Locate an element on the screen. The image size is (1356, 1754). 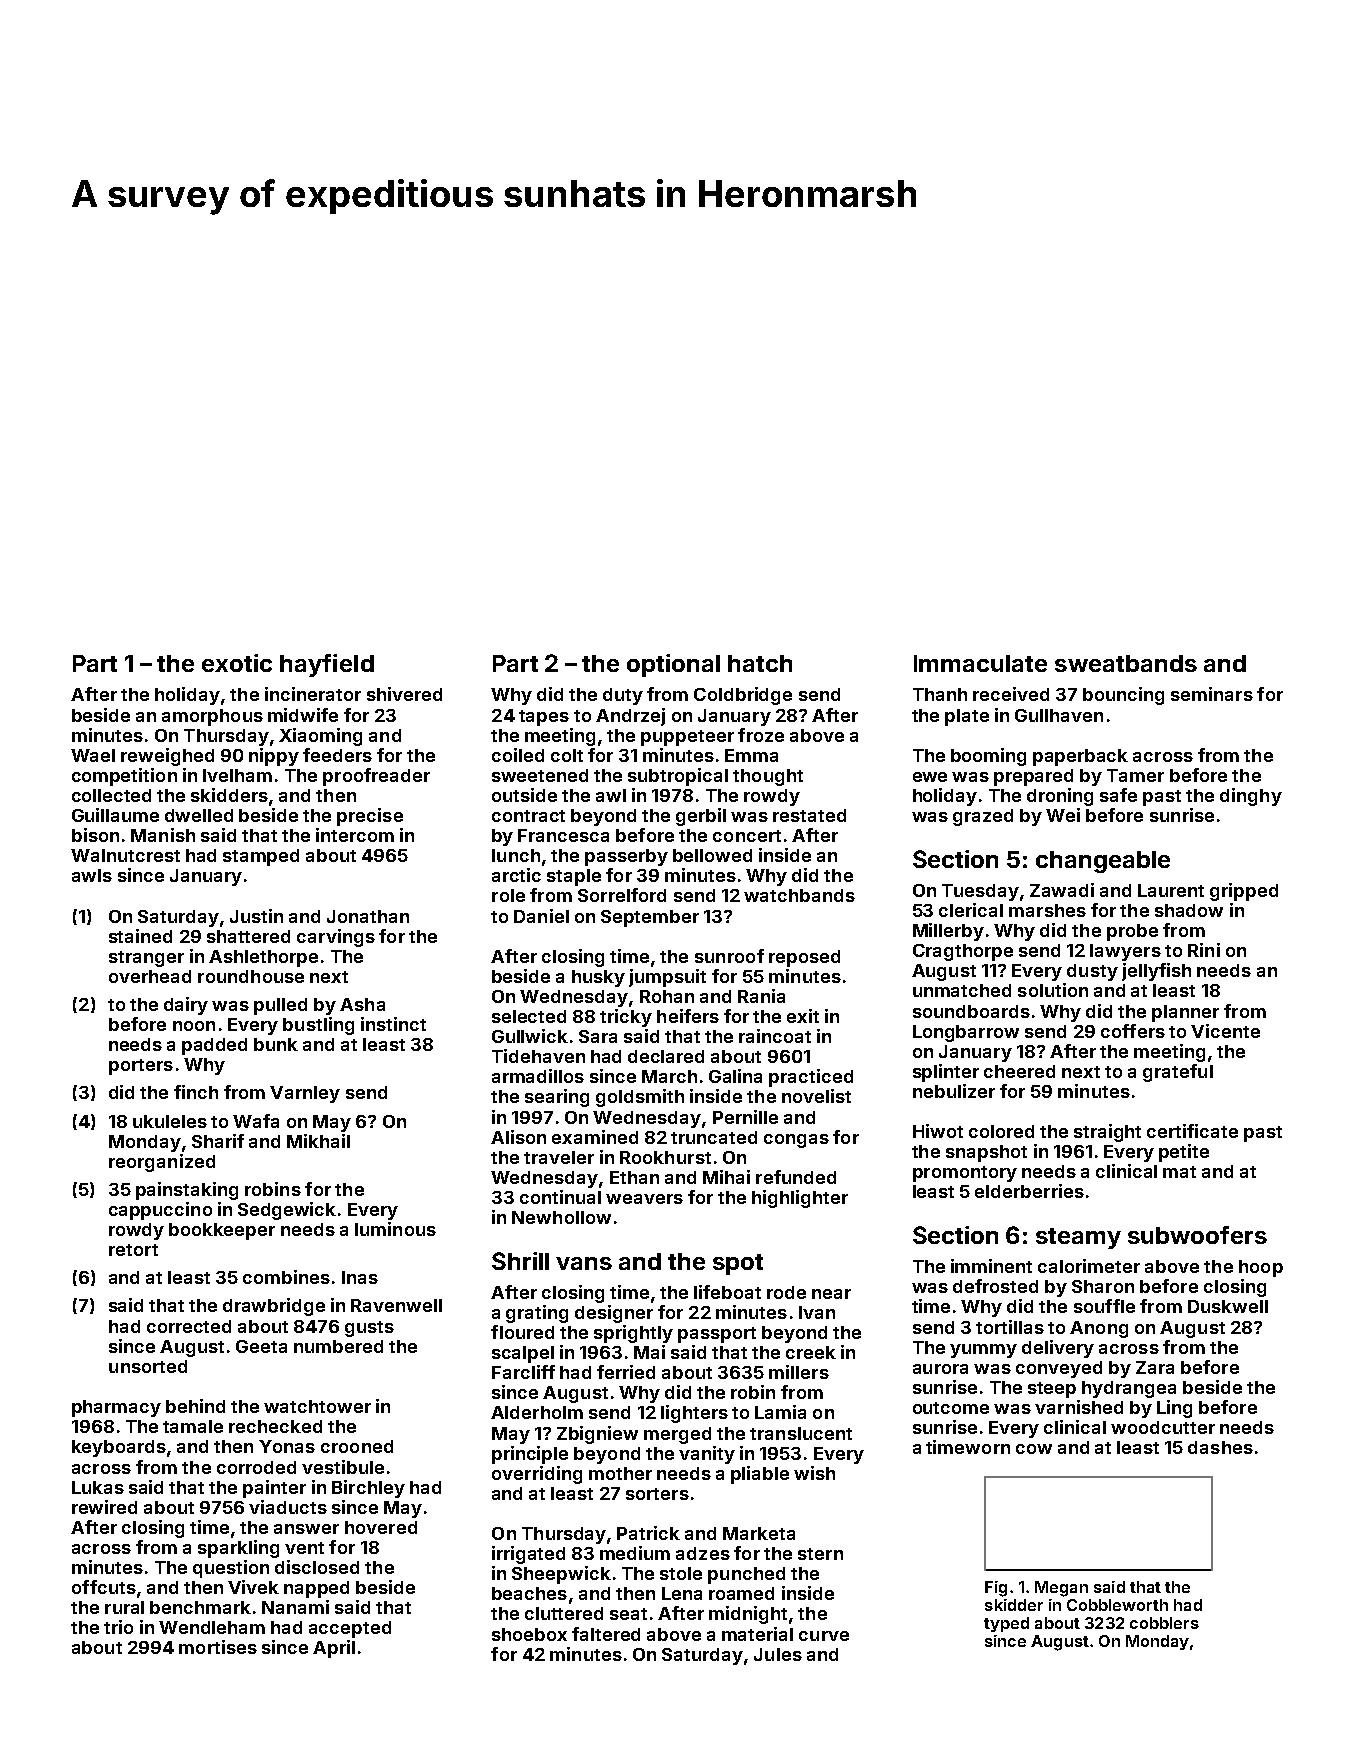
shoebox is located at coordinates (529, 1634).
